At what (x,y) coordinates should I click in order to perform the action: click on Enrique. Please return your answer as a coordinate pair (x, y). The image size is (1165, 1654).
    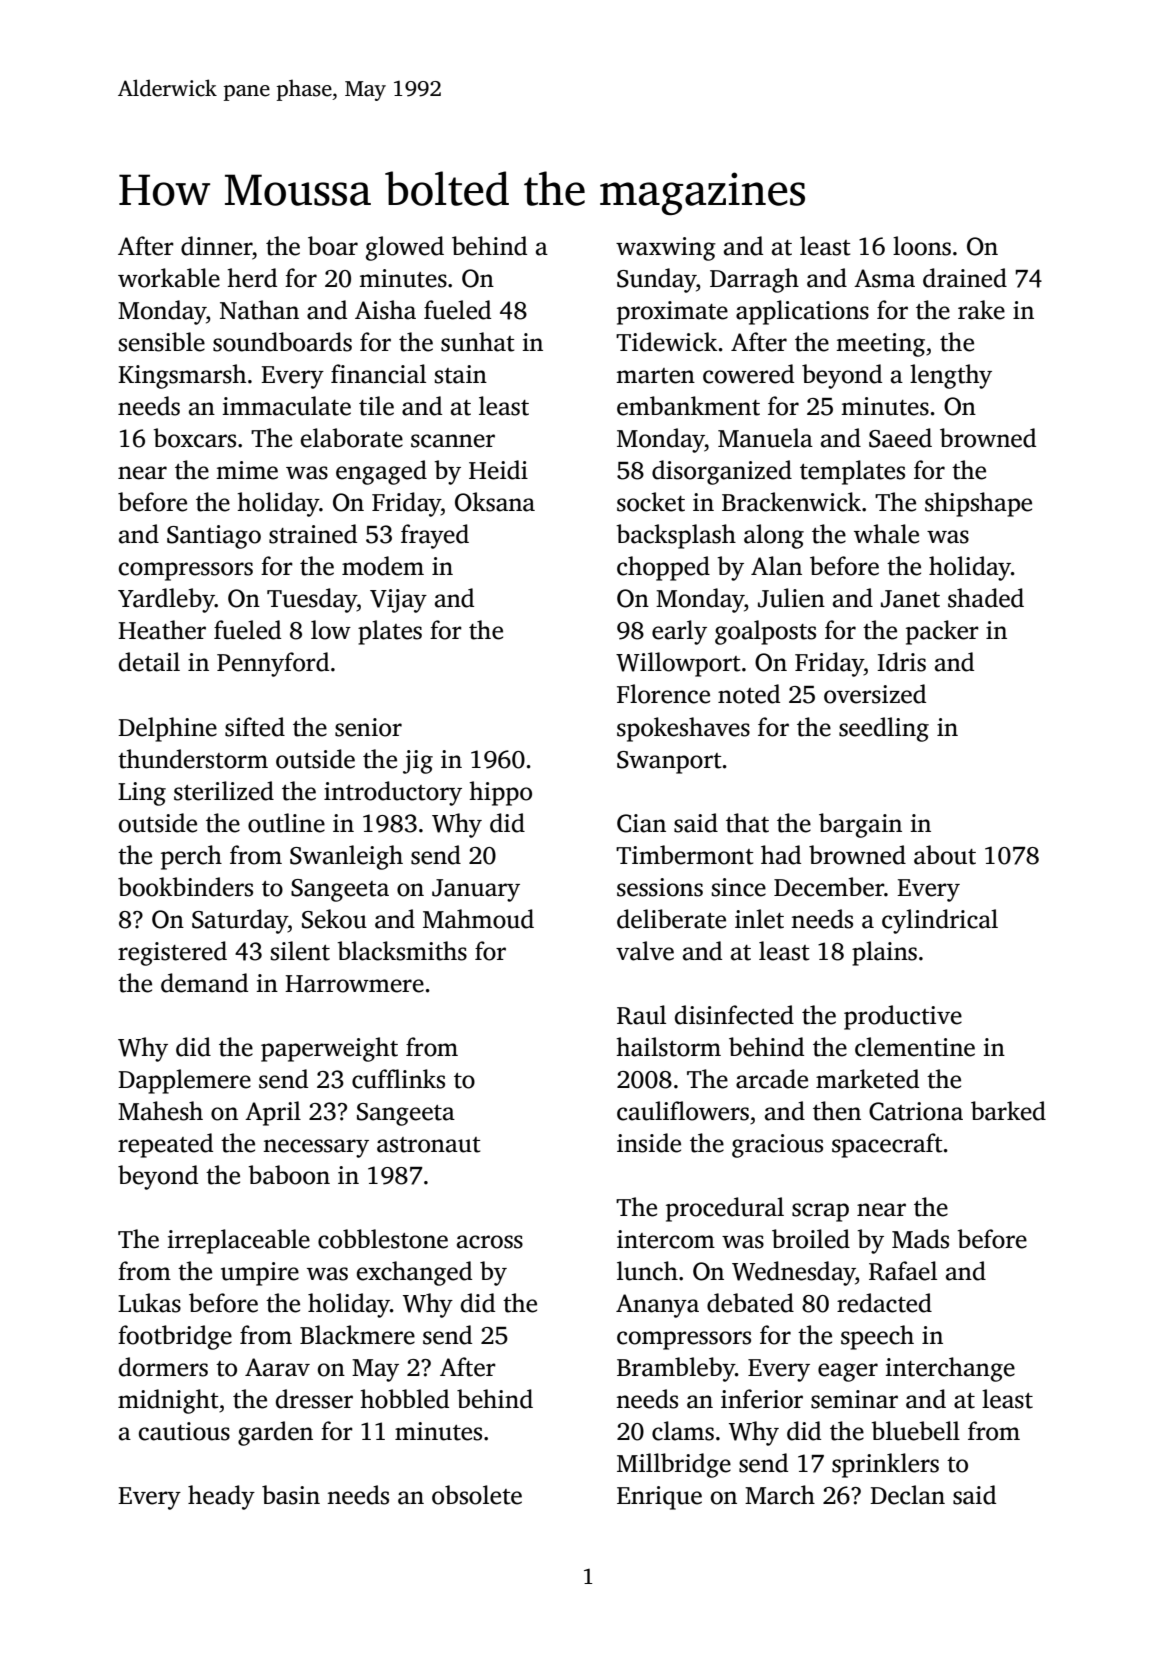
    Looking at the image, I should click on (659, 1498).
